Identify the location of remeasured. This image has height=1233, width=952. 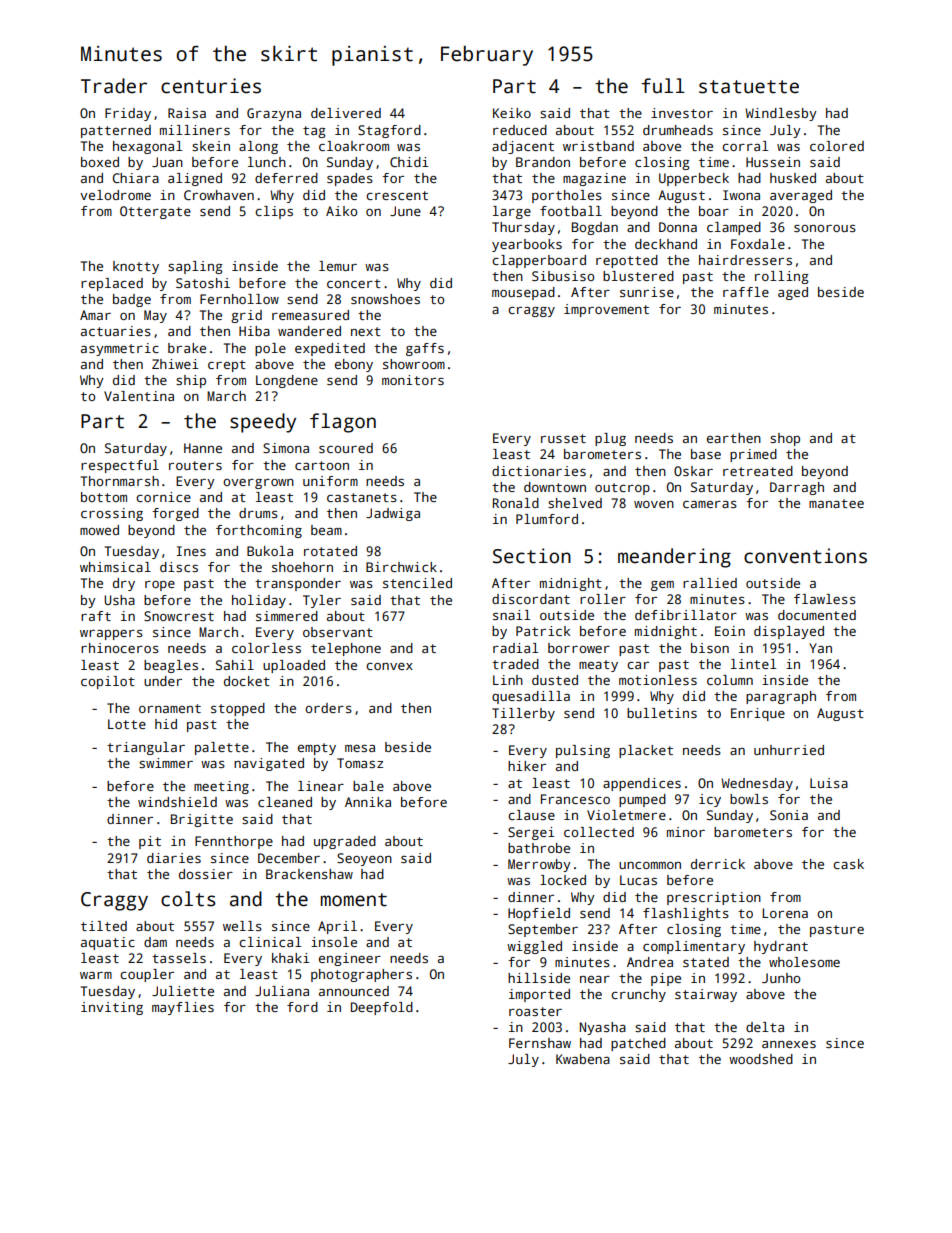
(310, 315).
